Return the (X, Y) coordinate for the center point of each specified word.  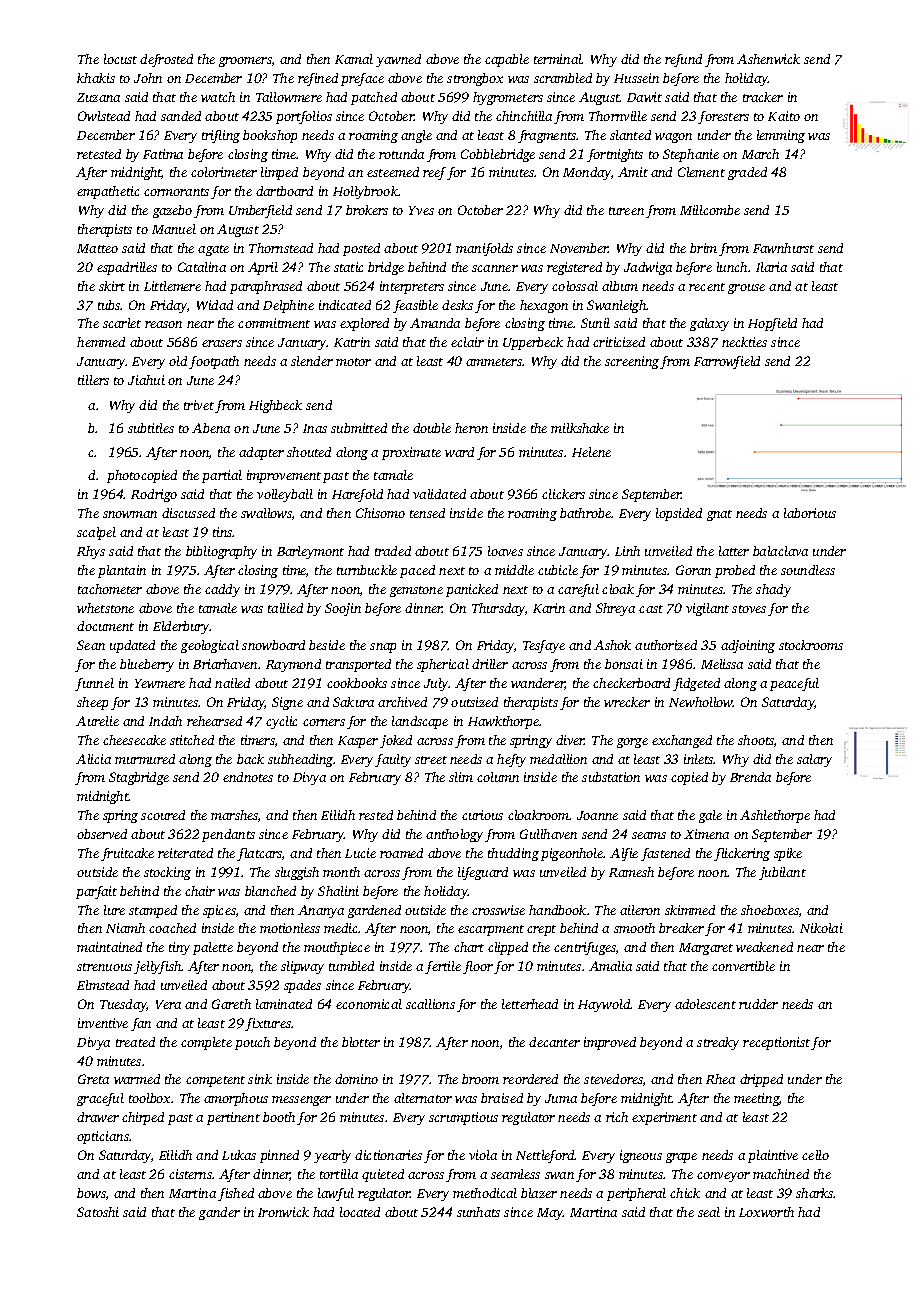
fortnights (615, 155)
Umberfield (260, 211)
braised (502, 1098)
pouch (252, 1043)
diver (570, 740)
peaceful (794, 684)
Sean (91, 645)
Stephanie (691, 155)
